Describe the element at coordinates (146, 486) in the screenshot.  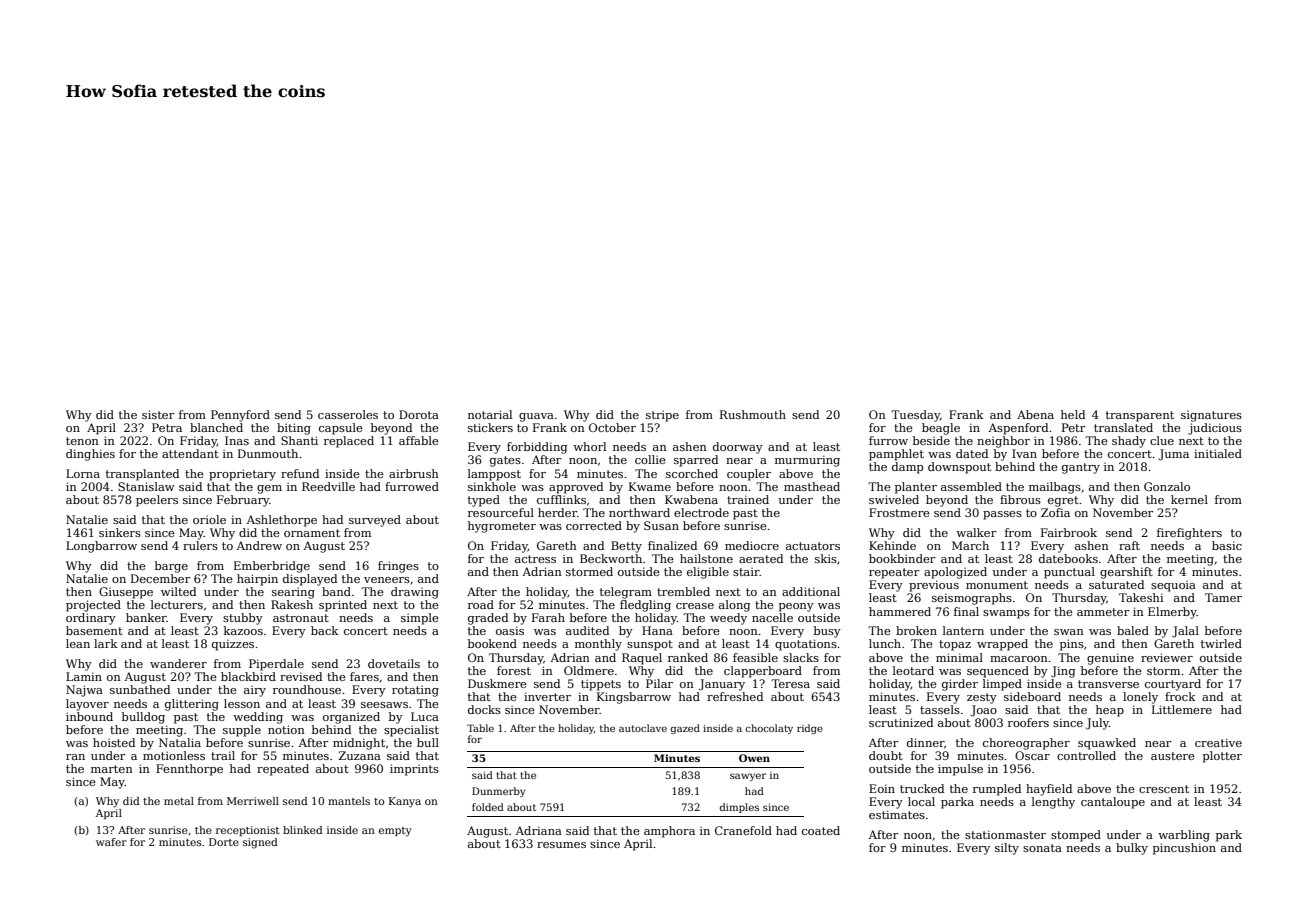
I see `Stanislaw` at that location.
